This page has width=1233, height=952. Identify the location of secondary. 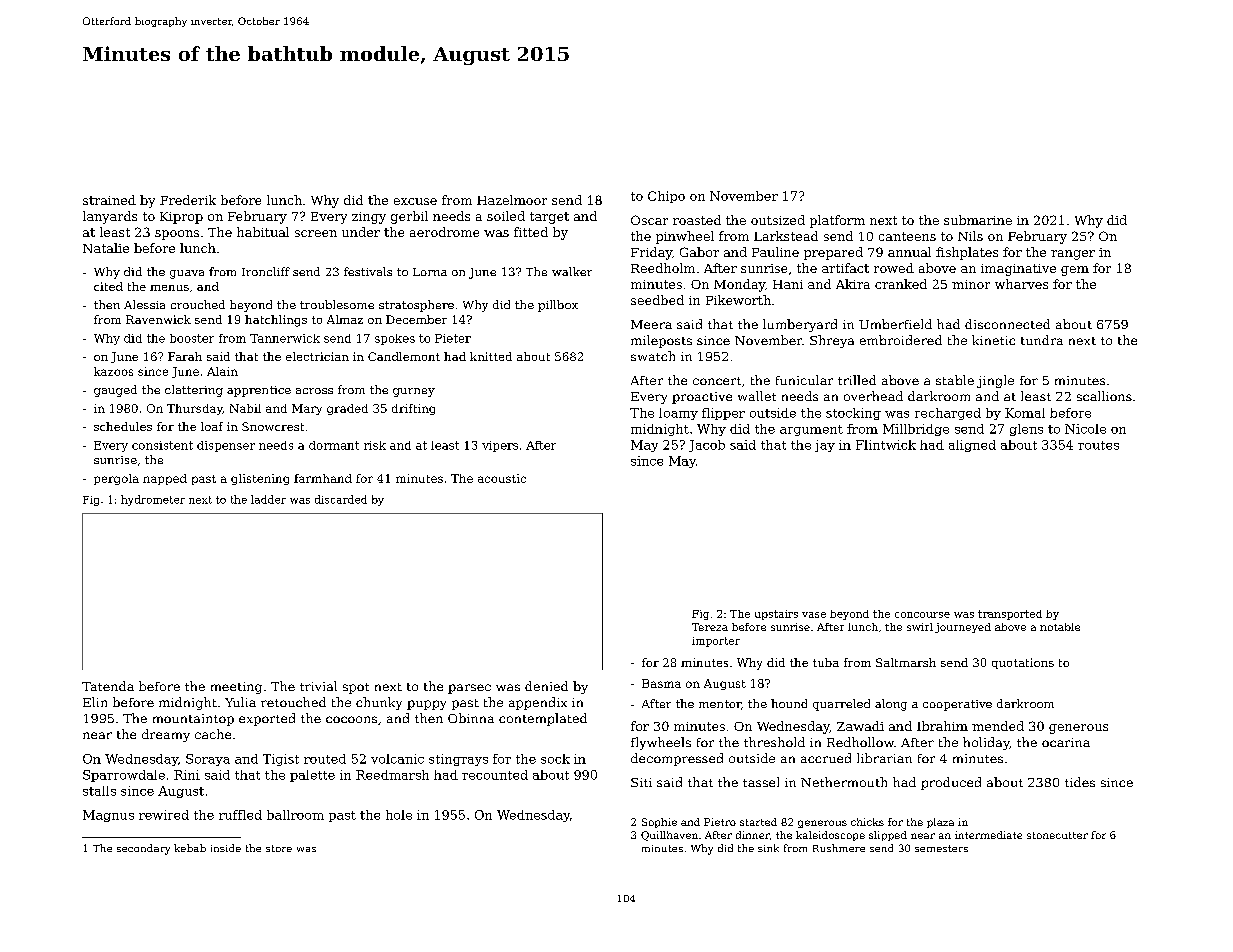
(143, 849).
